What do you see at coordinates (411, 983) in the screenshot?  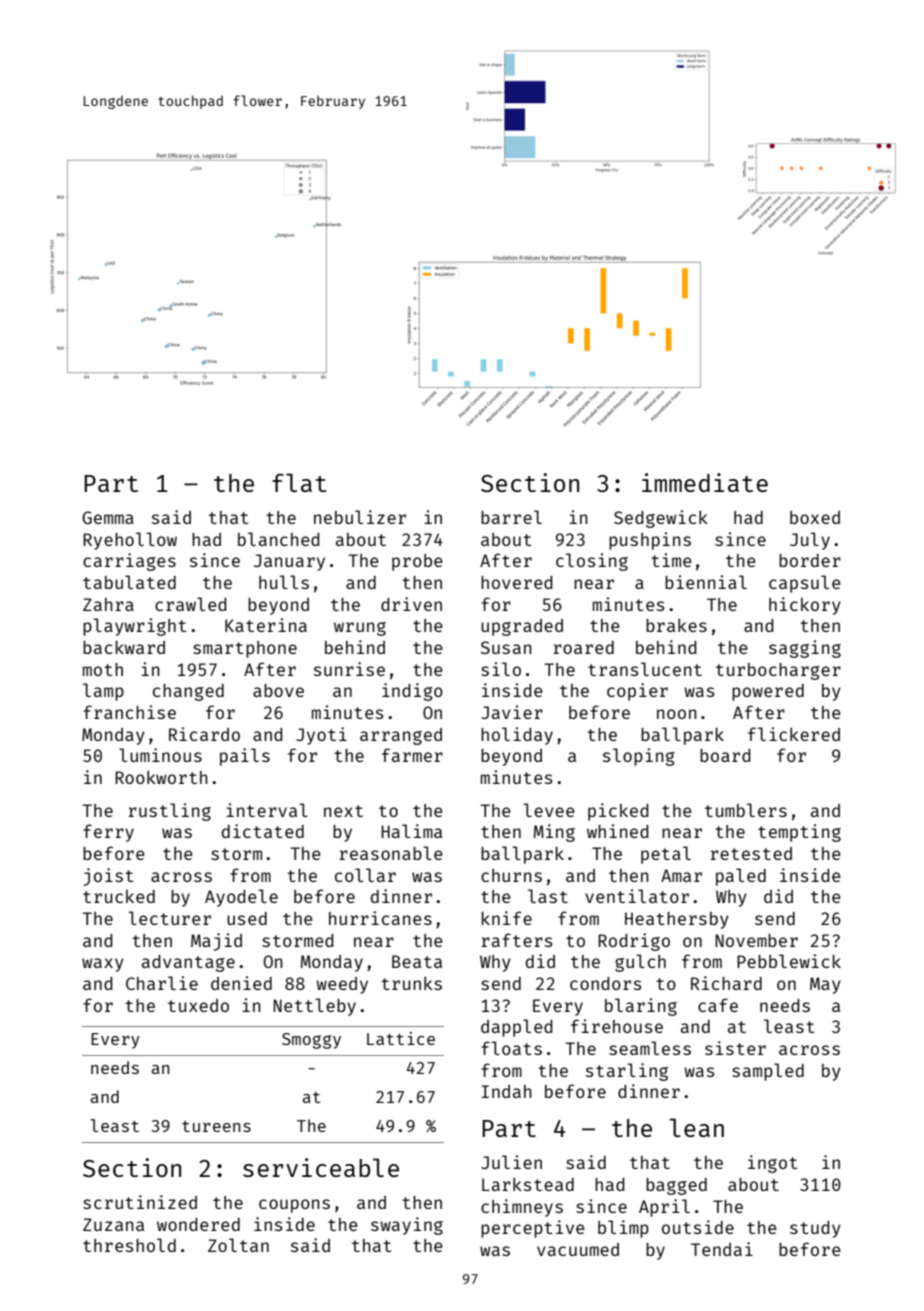 I see `trunks` at bounding box center [411, 983].
